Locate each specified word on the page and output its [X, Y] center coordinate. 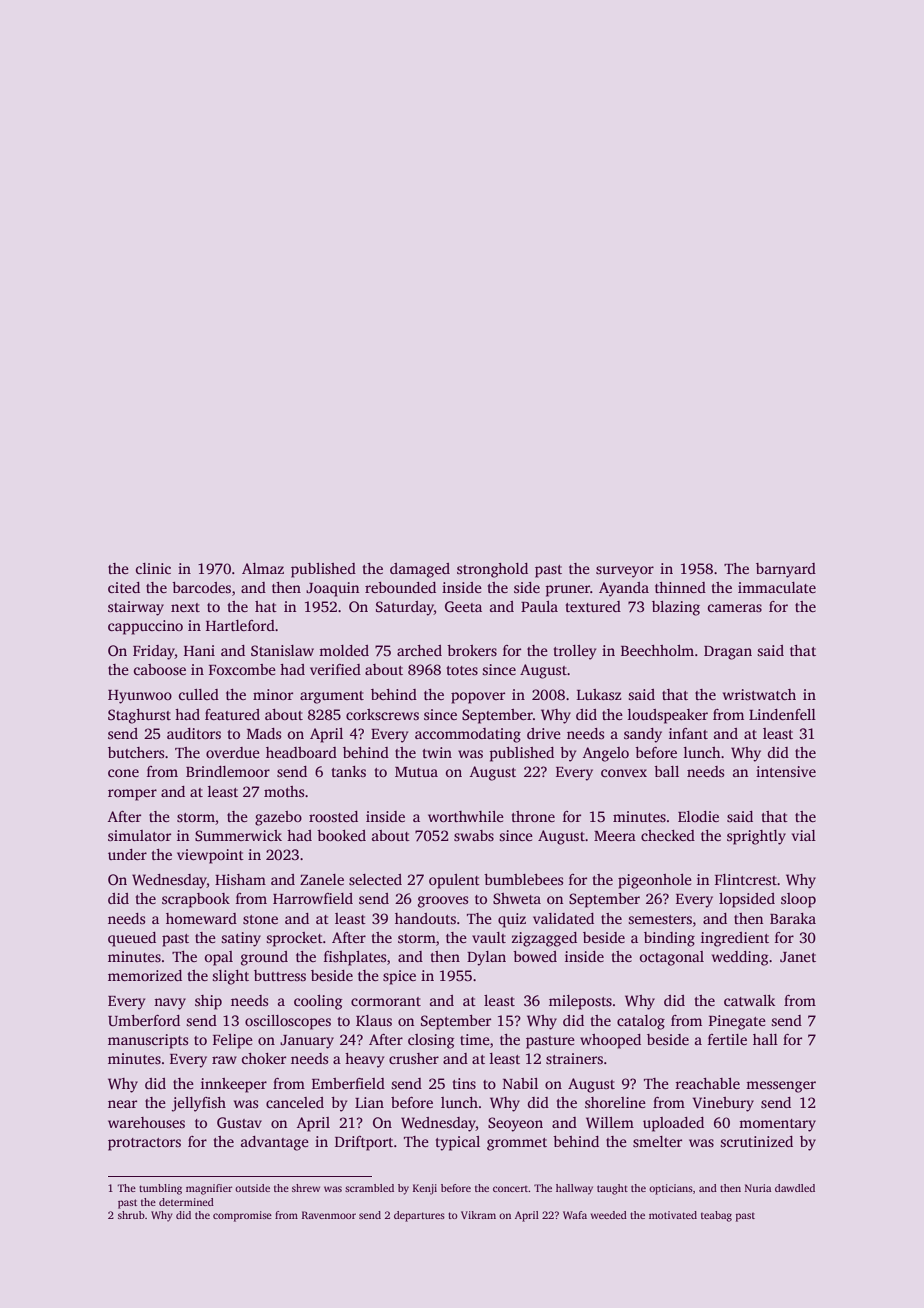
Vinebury [723, 1104]
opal [219, 958]
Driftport [364, 1143]
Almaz [263, 568]
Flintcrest [746, 879]
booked [341, 835]
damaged [420, 570]
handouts [425, 918]
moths [284, 791]
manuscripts [148, 1041]
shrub [131, 1215]
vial [804, 835]
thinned [680, 587]
